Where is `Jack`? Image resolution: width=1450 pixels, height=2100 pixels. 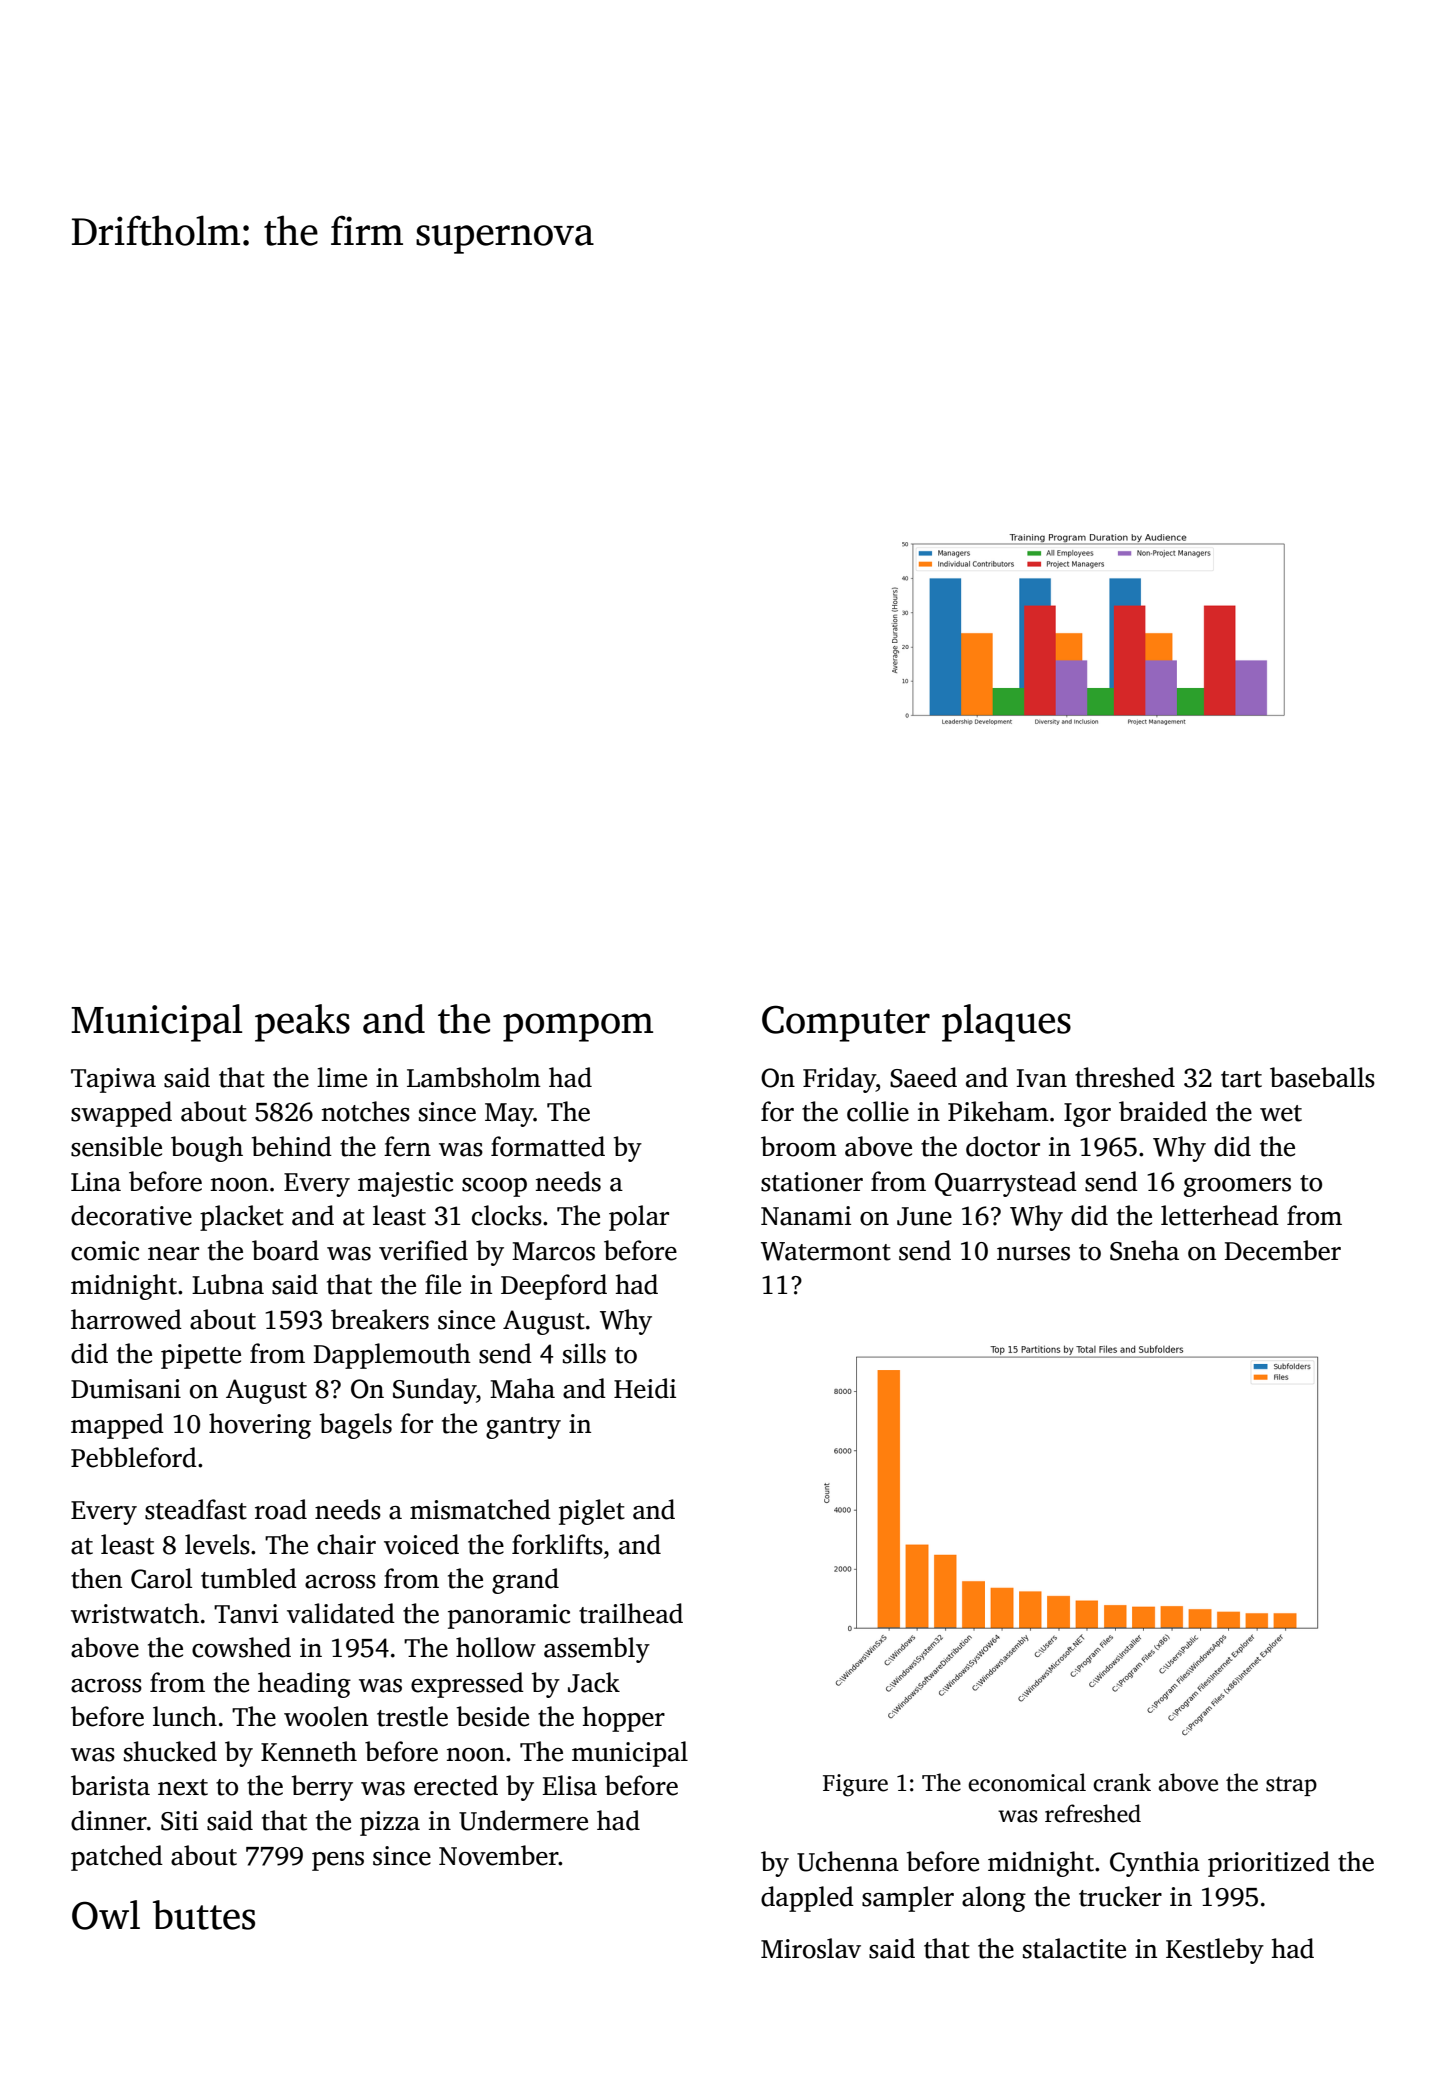 Jack is located at coordinates (594, 1682).
